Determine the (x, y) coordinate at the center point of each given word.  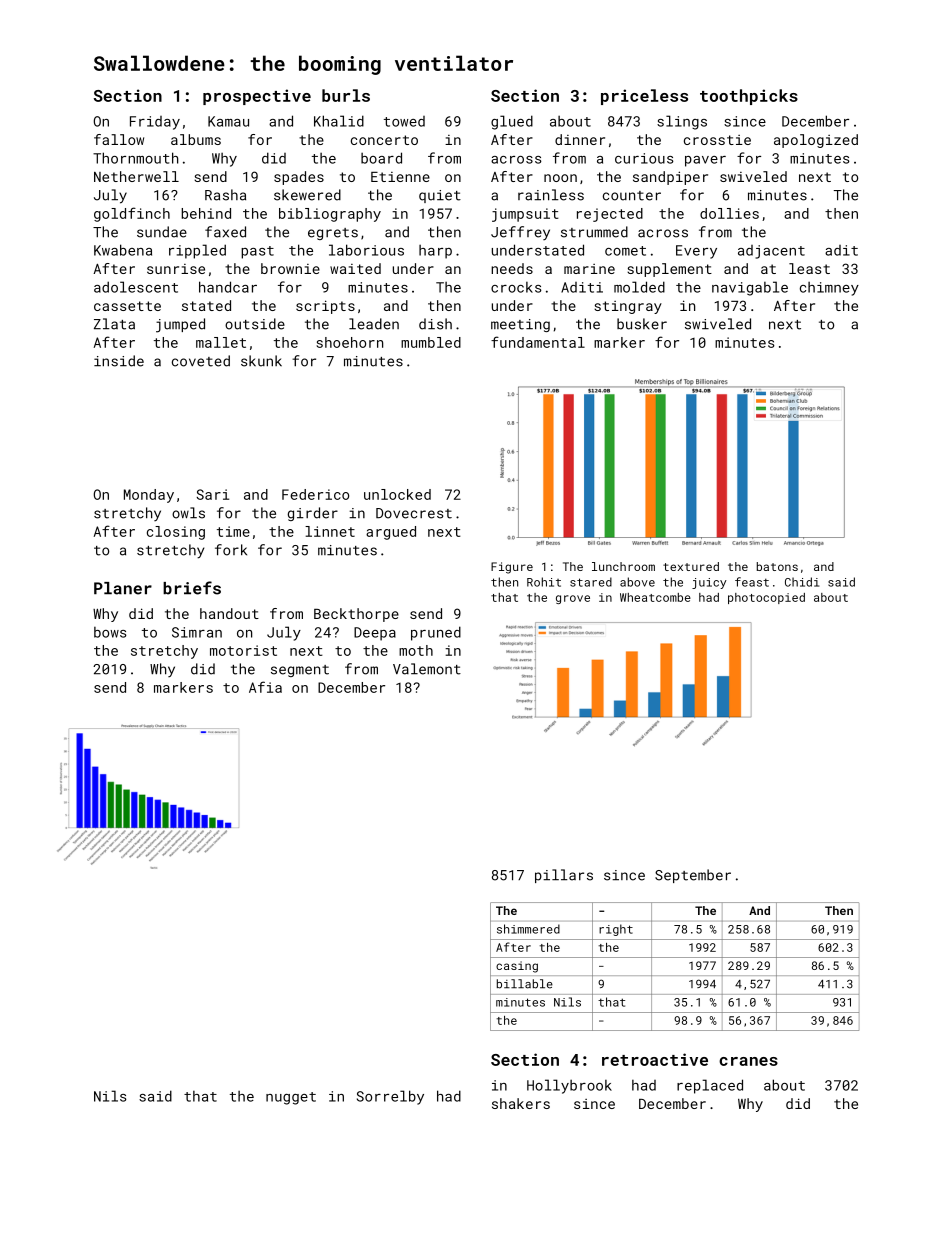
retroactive (655, 1059)
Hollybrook (569, 1086)
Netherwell (136, 176)
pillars (564, 876)
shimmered (528, 929)
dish (435, 324)
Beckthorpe (356, 615)
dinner (580, 139)
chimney (829, 289)
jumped (180, 325)
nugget (291, 1098)
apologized (816, 141)
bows (110, 632)
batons (777, 566)
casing (517, 967)
